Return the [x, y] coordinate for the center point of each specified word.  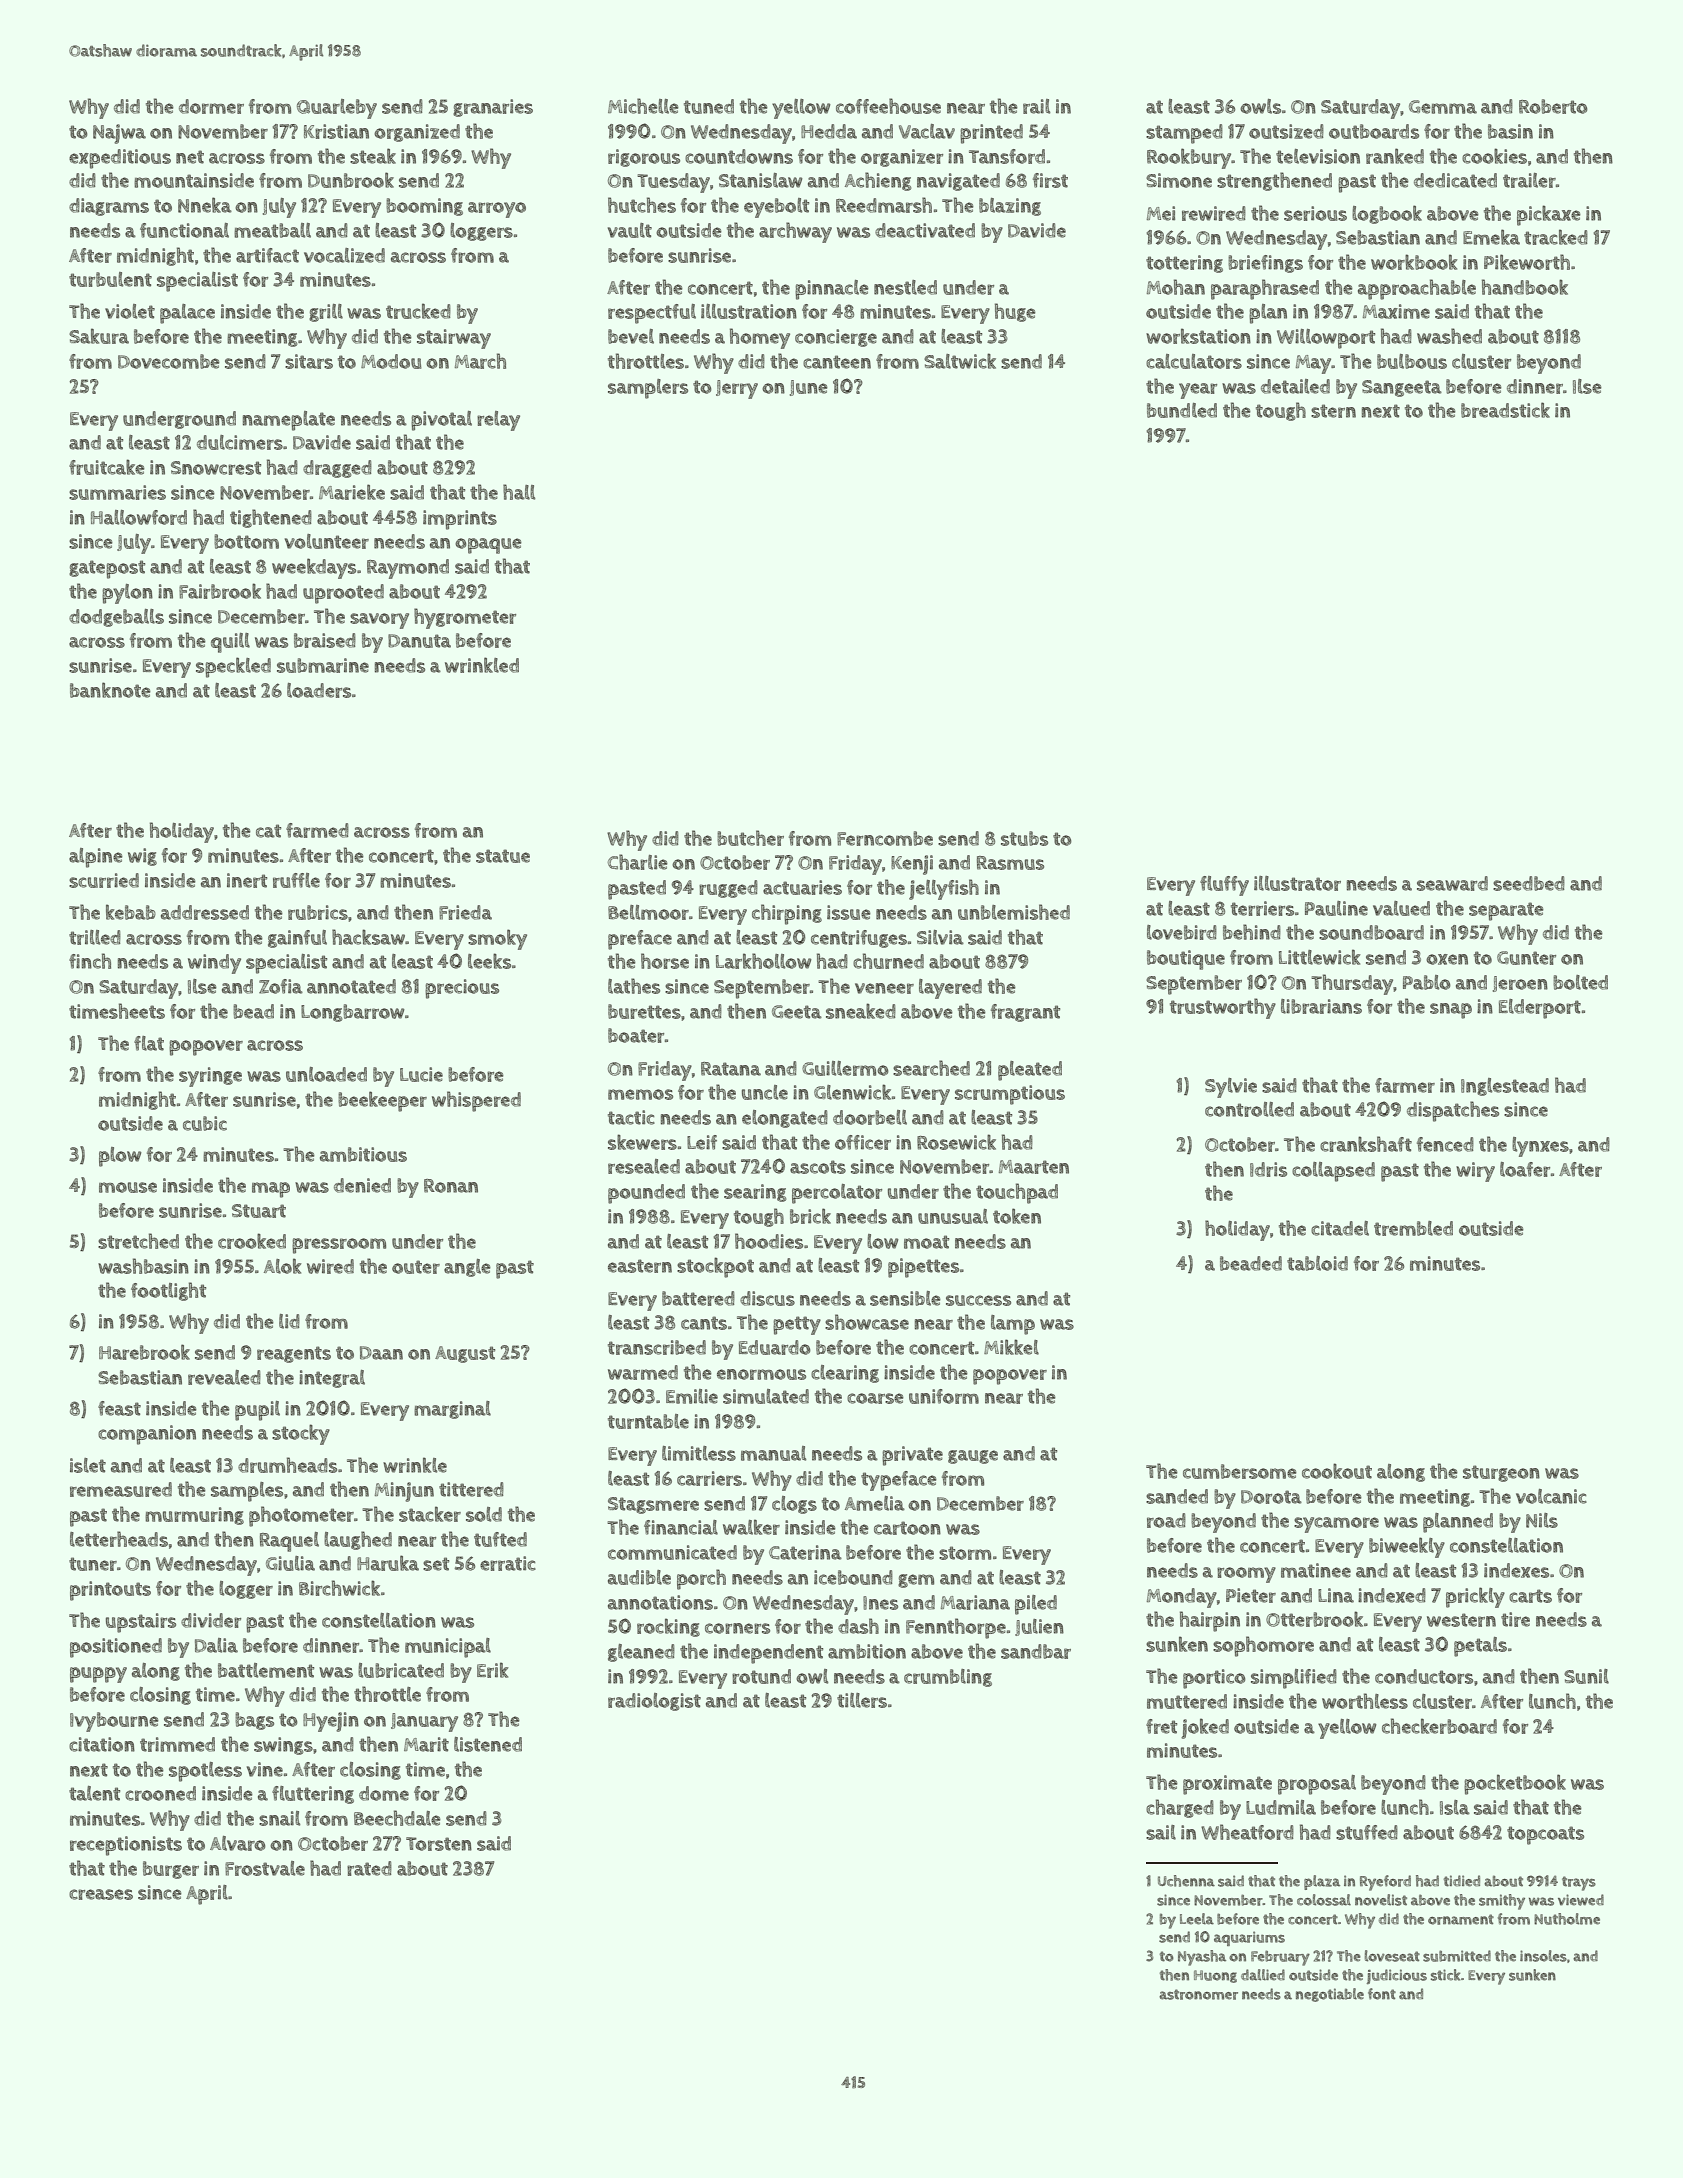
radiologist [654, 1702]
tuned [709, 106]
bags [254, 1721]
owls [1260, 106]
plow [120, 1157]
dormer [211, 106]
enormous [761, 1374]
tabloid [1317, 1263]
